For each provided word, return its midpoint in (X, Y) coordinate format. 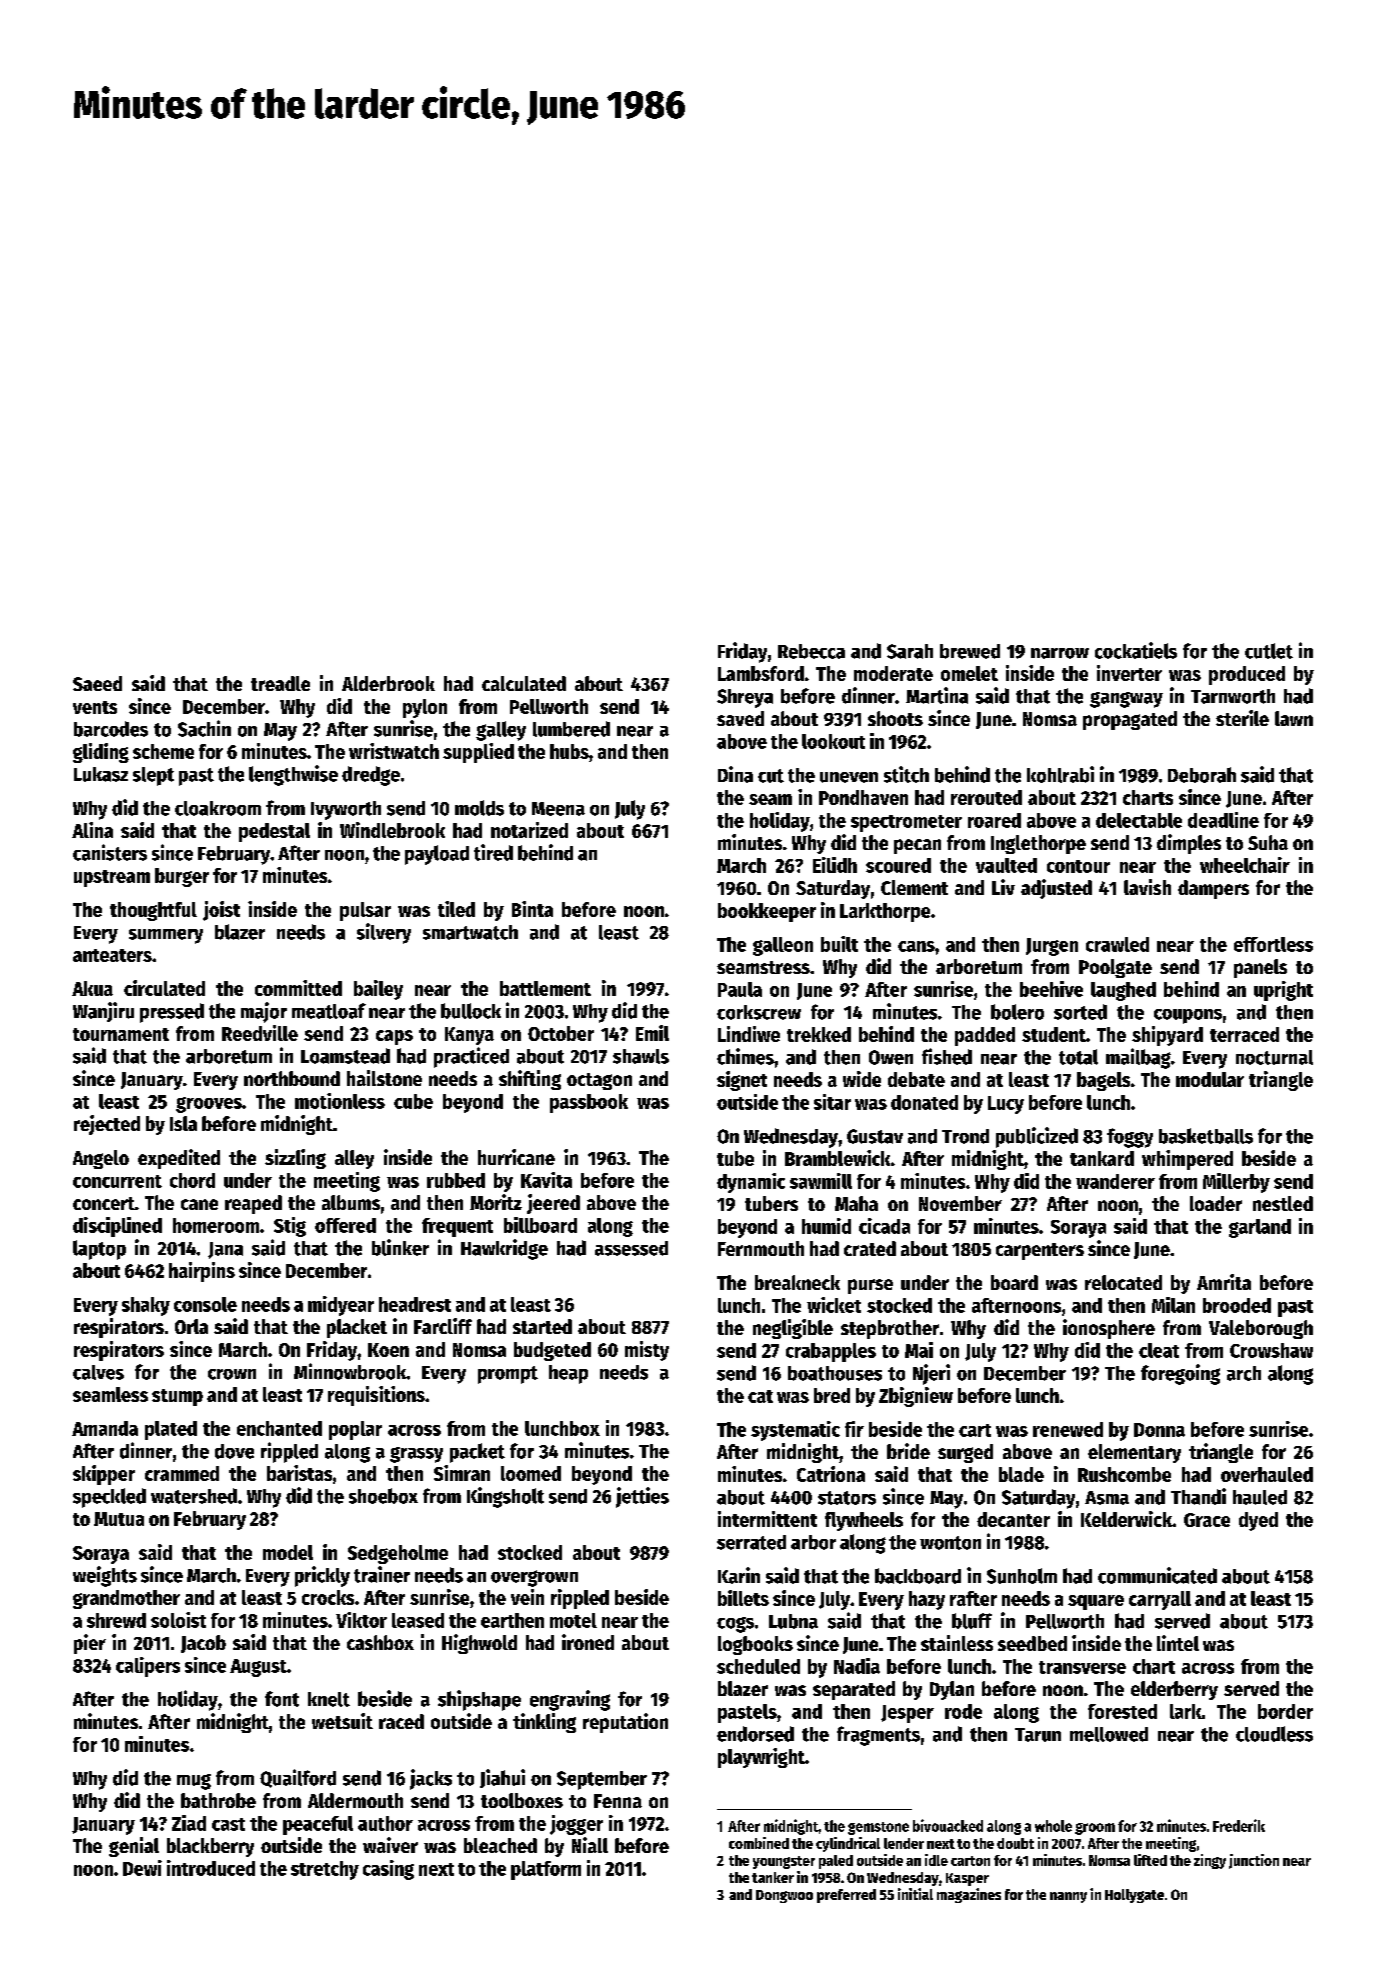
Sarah (910, 651)
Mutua (119, 1519)
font (282, 1699)
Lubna (793, 1621)
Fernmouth (761, 1248)
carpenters (1040, 1251)
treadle (280, 683)
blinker (400, 1247)
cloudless (1274, 1734)
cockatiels (1136, 650)
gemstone (878, 1828)
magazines (969, 1895)
